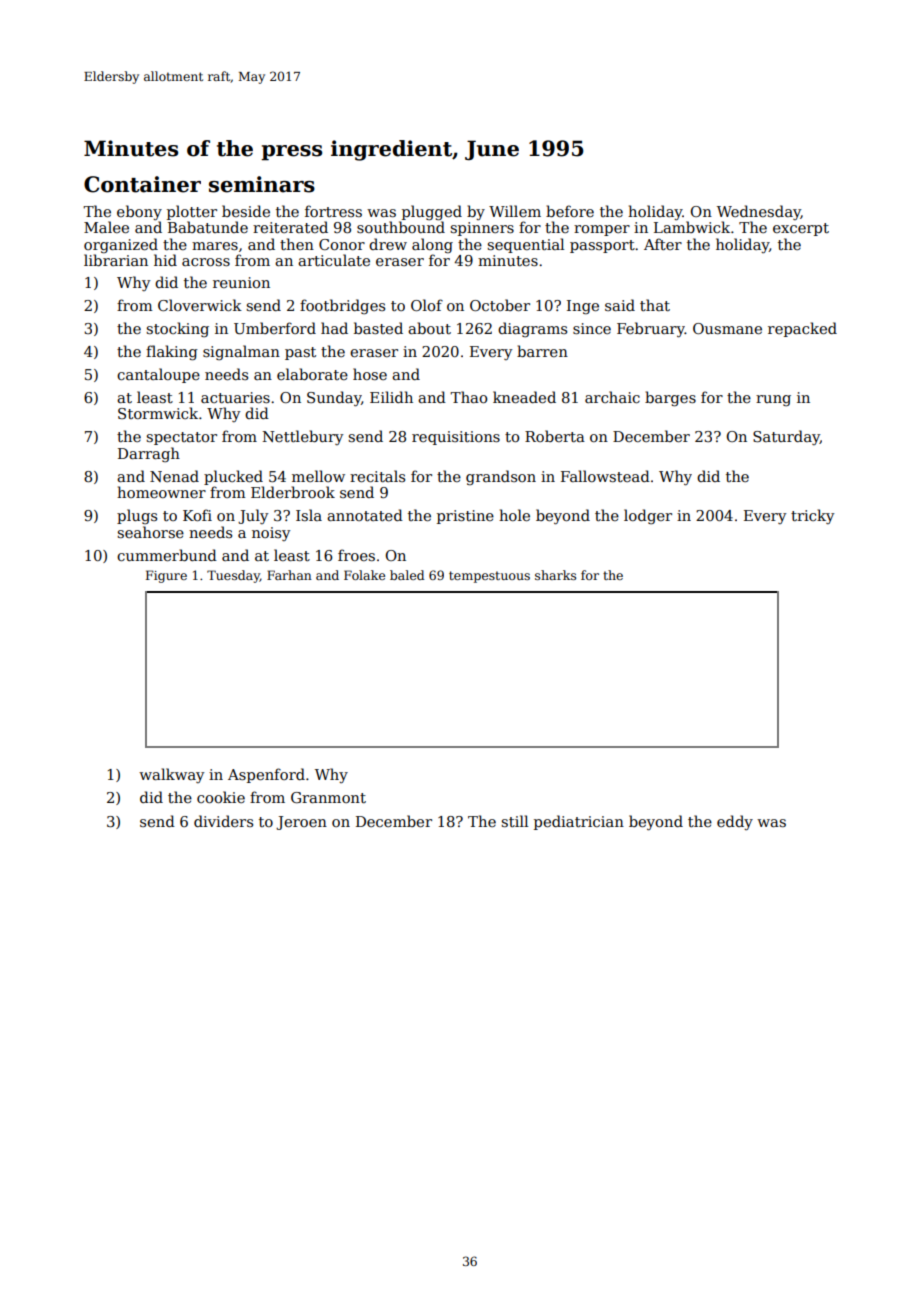 The height and width of the screenshot is (1314, 924). What do you see at coordinates (171, 775) in the screenshot?
I see `walkway` at bounding box center [171, 775].
